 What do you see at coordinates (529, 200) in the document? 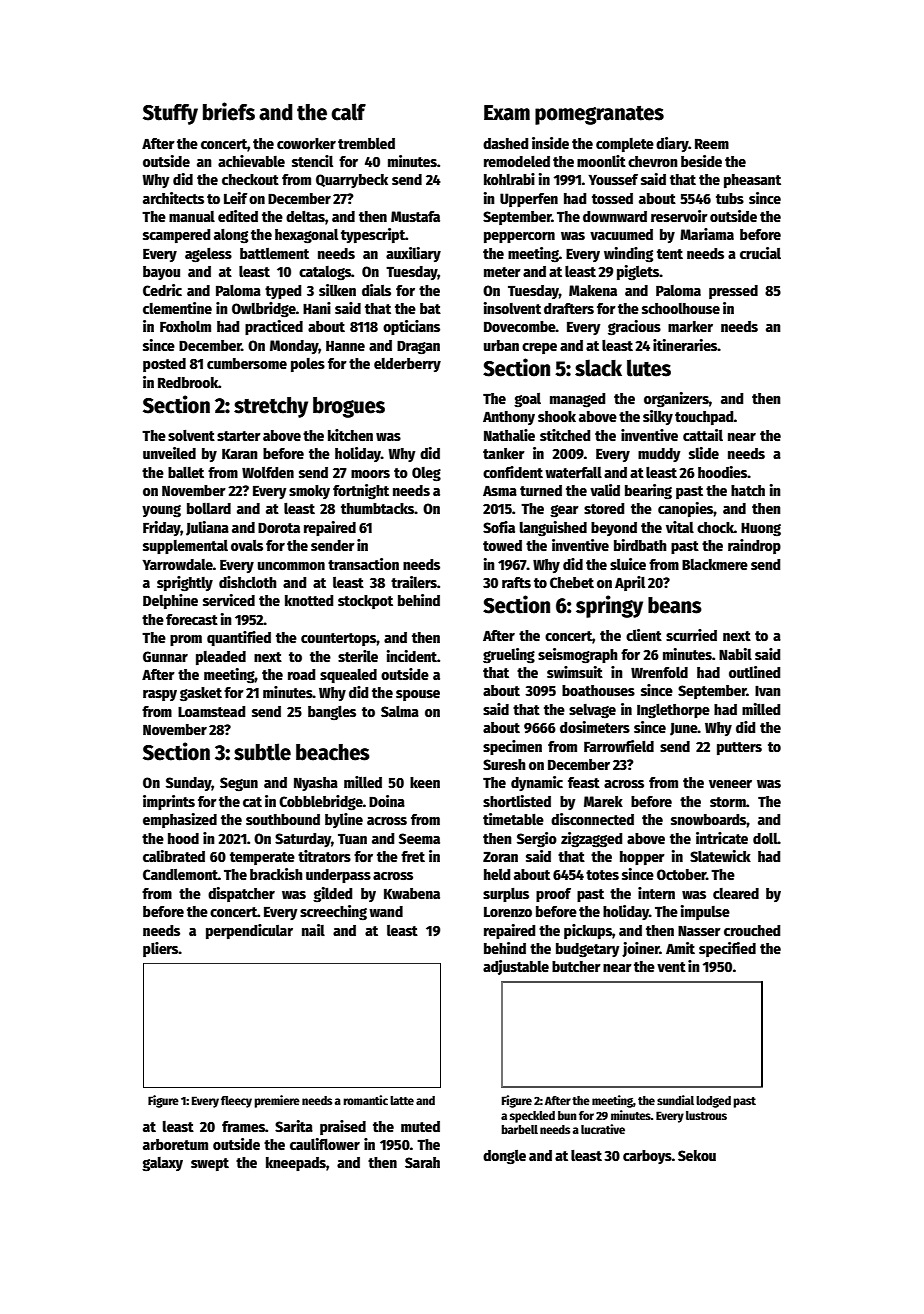
I see `Upperfen` at bounding box center [529, 200].
